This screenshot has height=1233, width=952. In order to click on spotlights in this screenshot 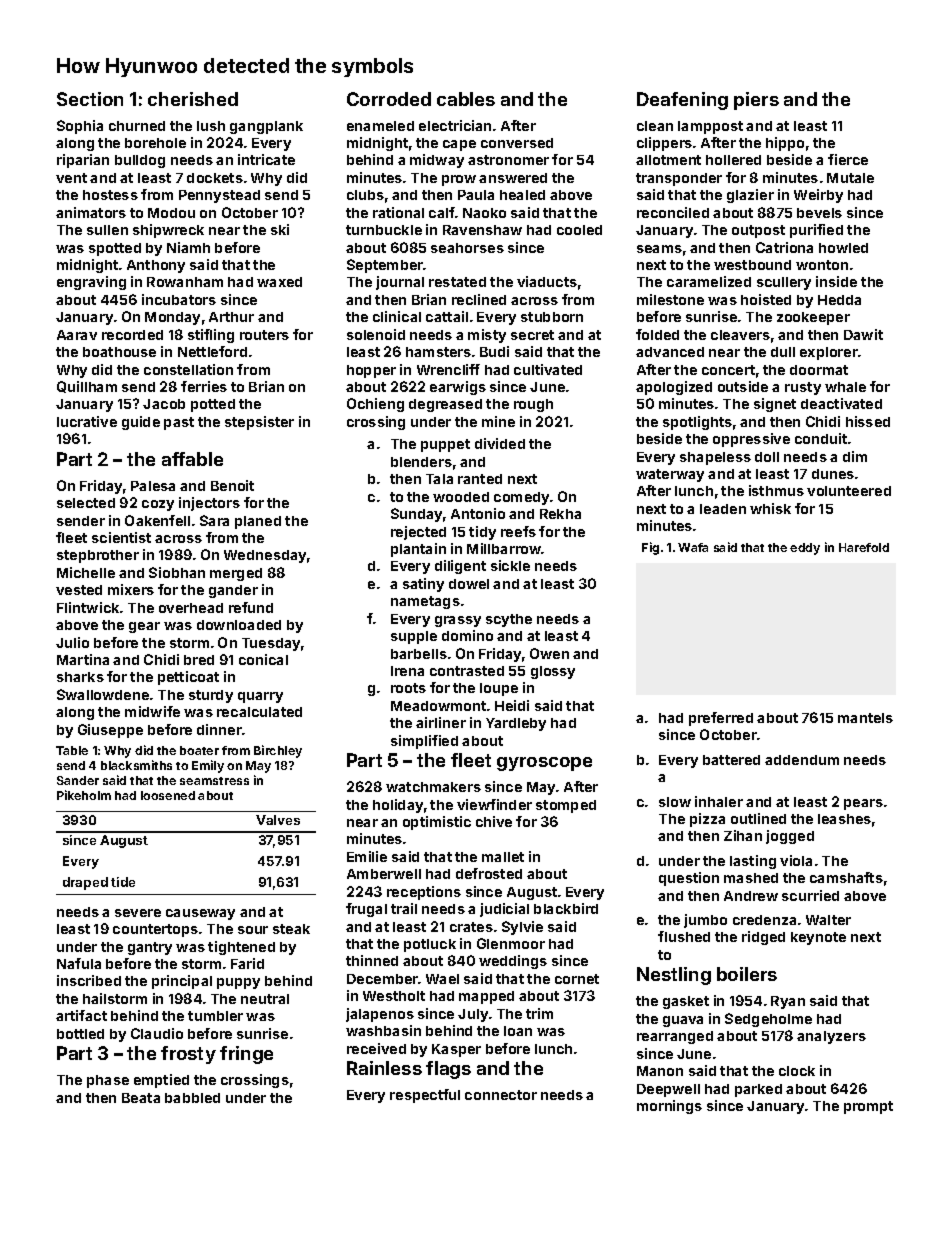, I will do `click(697, 423)`.
